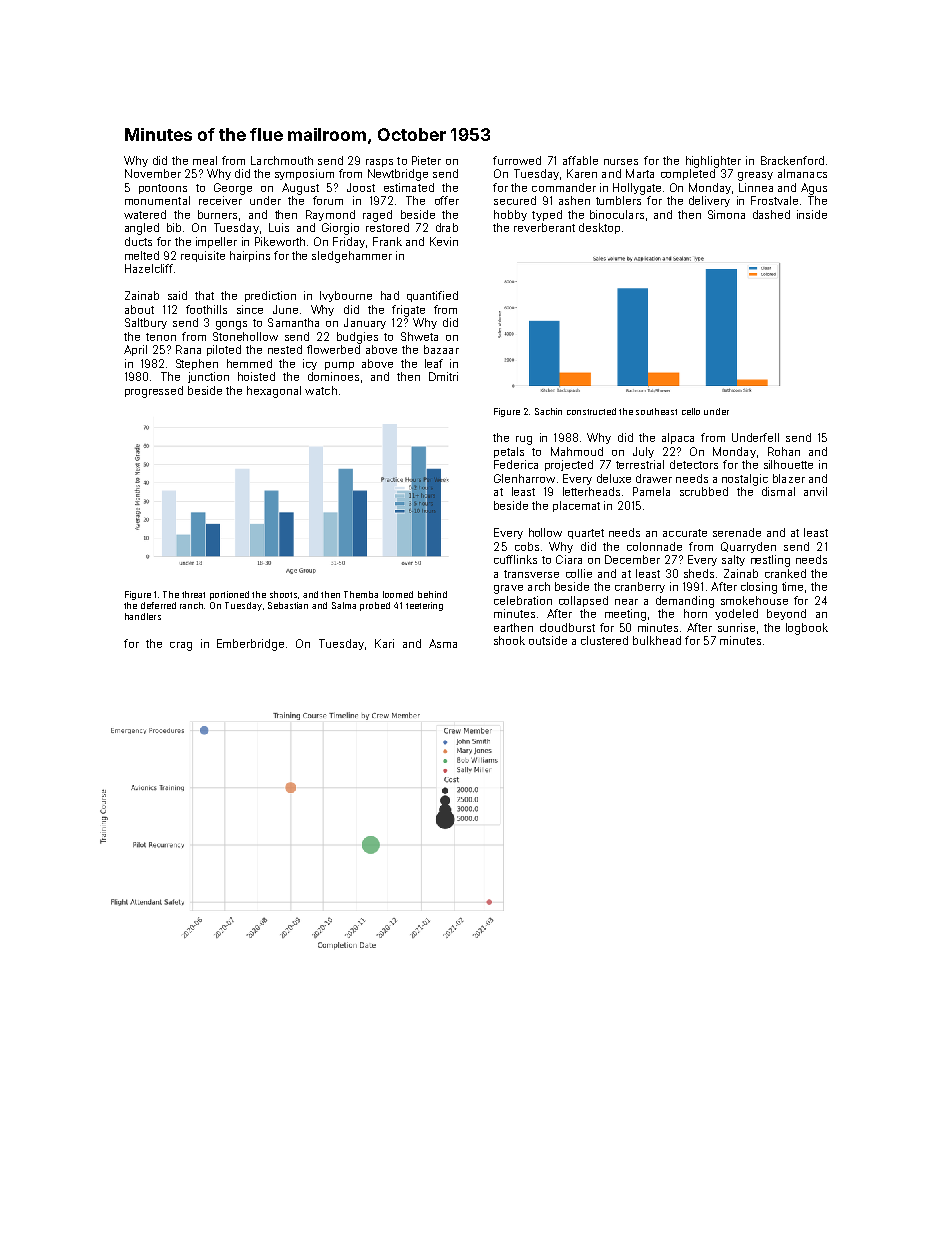  What do you see at coordinates (736, 627) in the screenshot?
I see `sunrise` at bounding box center [736, 627].
